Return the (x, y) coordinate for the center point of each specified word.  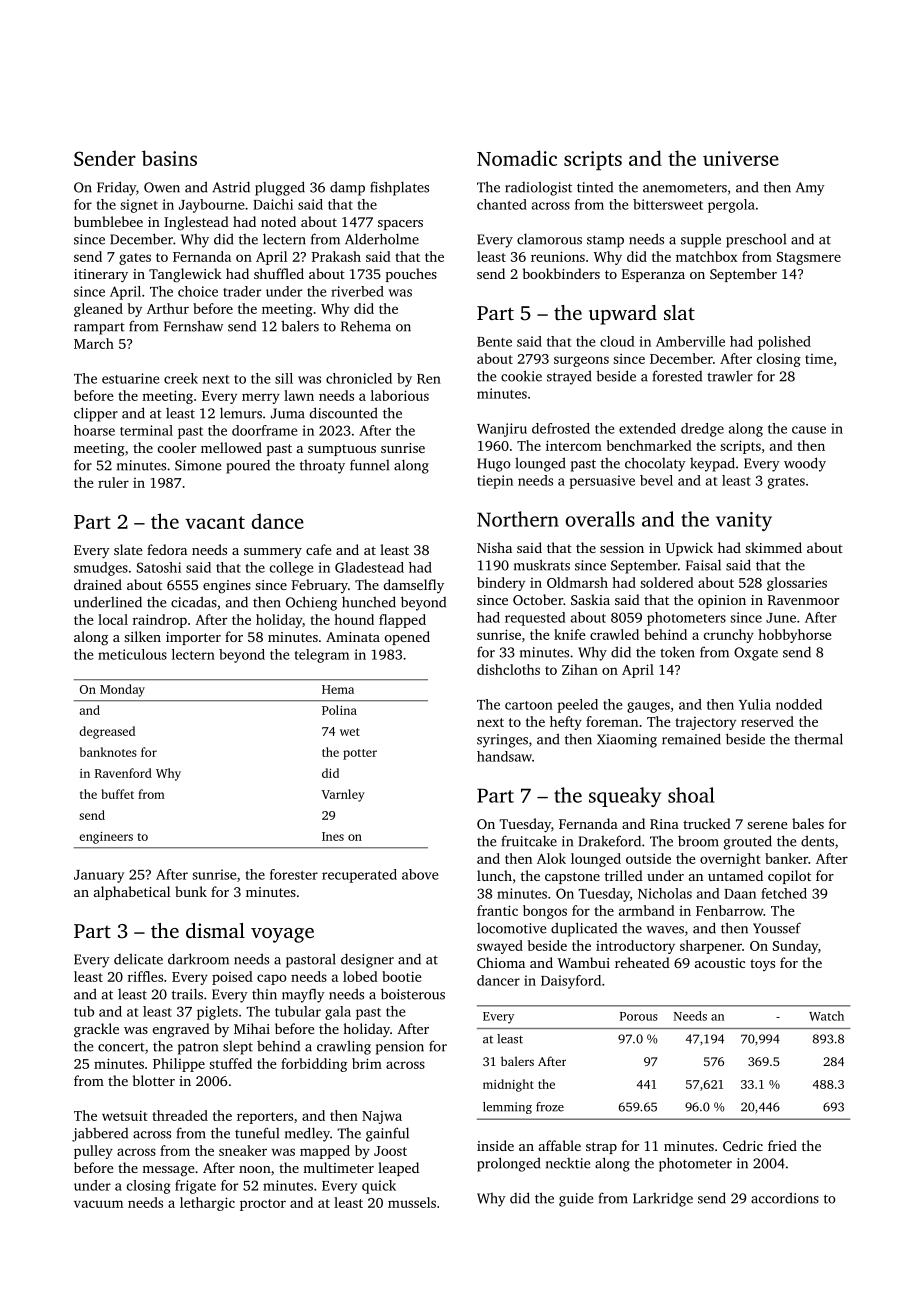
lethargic (207, 1204)
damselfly (414, 586)
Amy (810, 189)
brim (367, 1063)
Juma (288, 413)
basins (169, 158)
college (291, 569)
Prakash (336, 256)
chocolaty (655, 464)
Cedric (743, 1145)
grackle (96, 1030)
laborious (400, 395)
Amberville (690, 341)
